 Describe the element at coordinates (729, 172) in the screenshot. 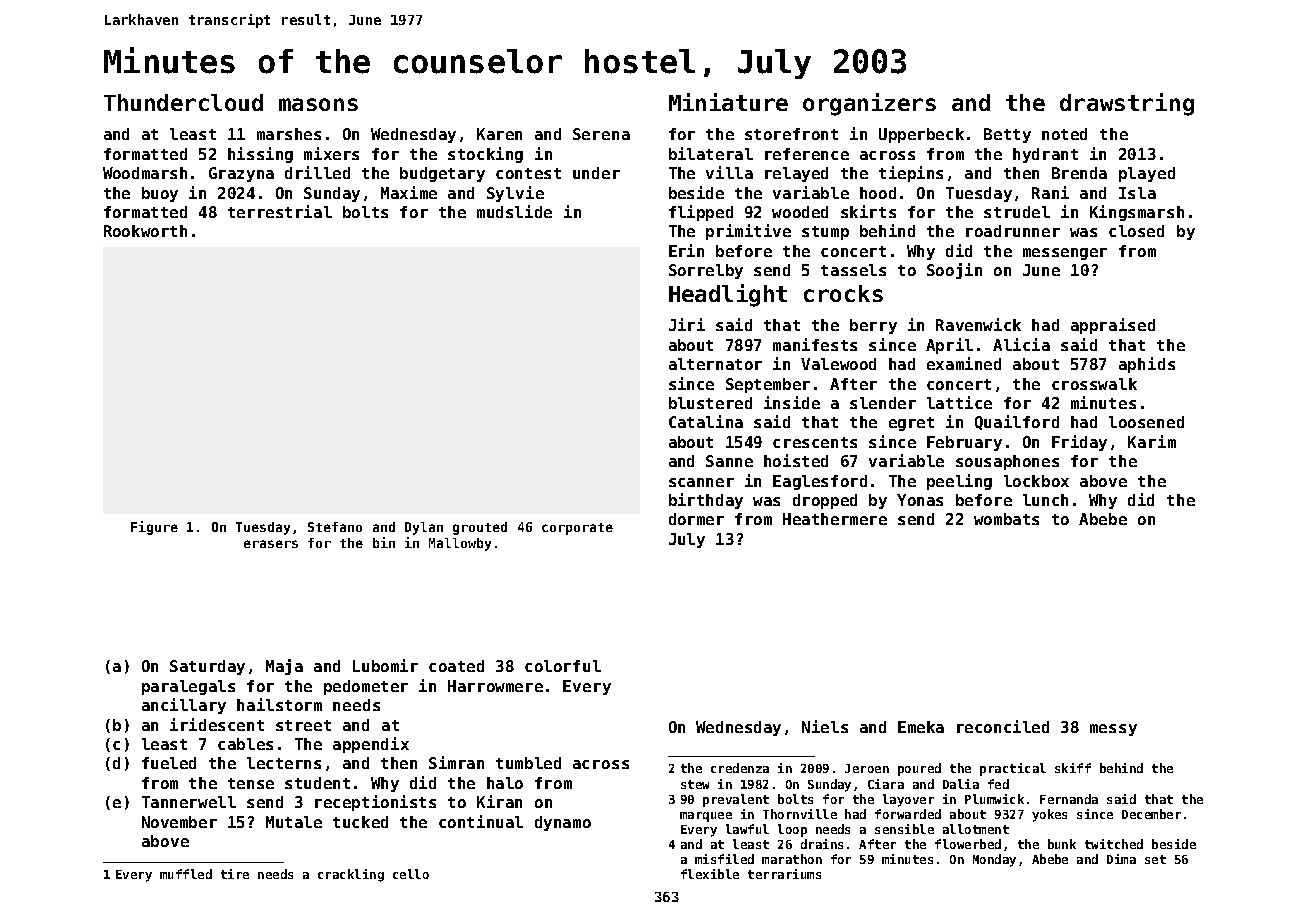

I see `villa` at that location.
